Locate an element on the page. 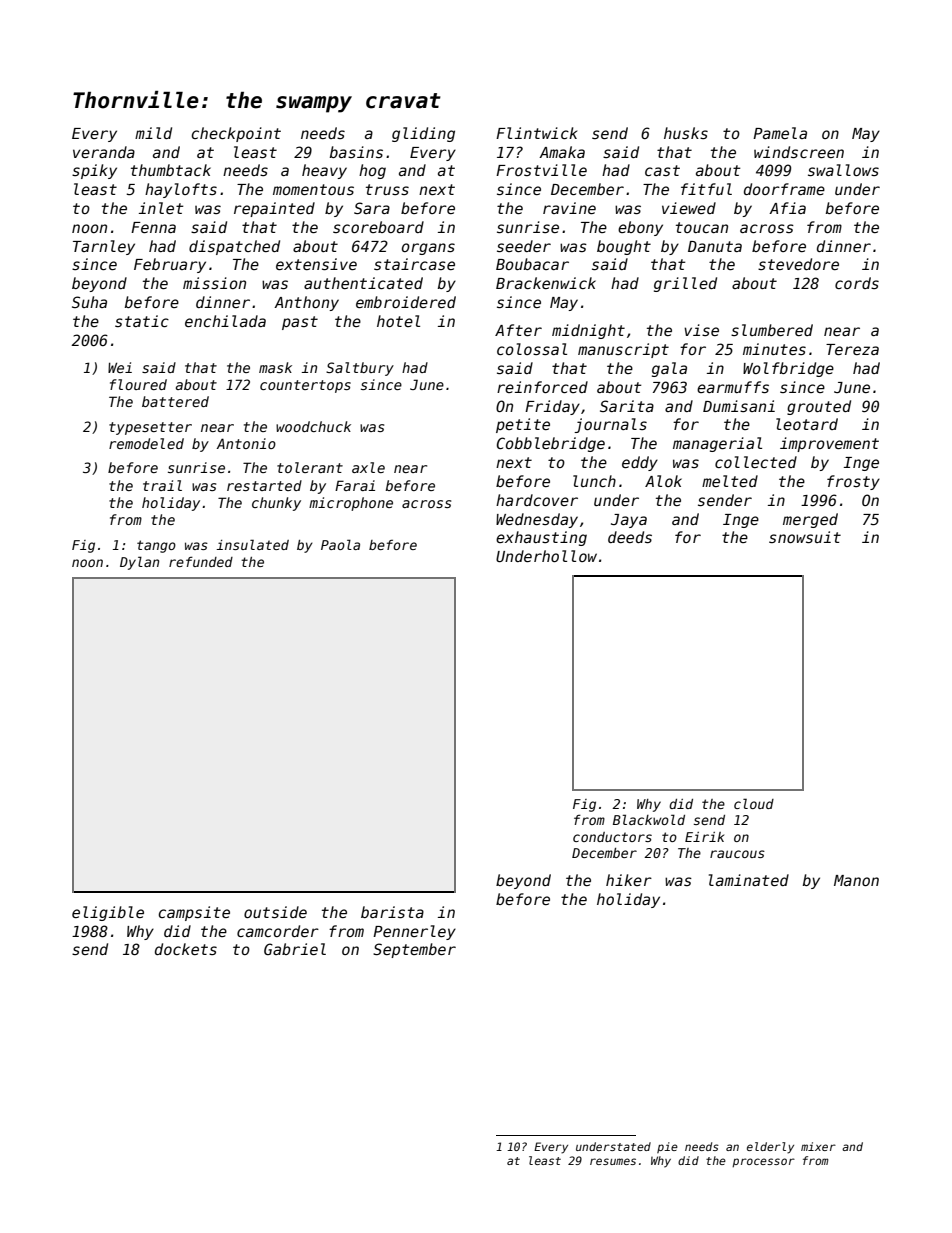 The width and height of the document is (952, 1233). frosty is located at coordinates (853, 482).
